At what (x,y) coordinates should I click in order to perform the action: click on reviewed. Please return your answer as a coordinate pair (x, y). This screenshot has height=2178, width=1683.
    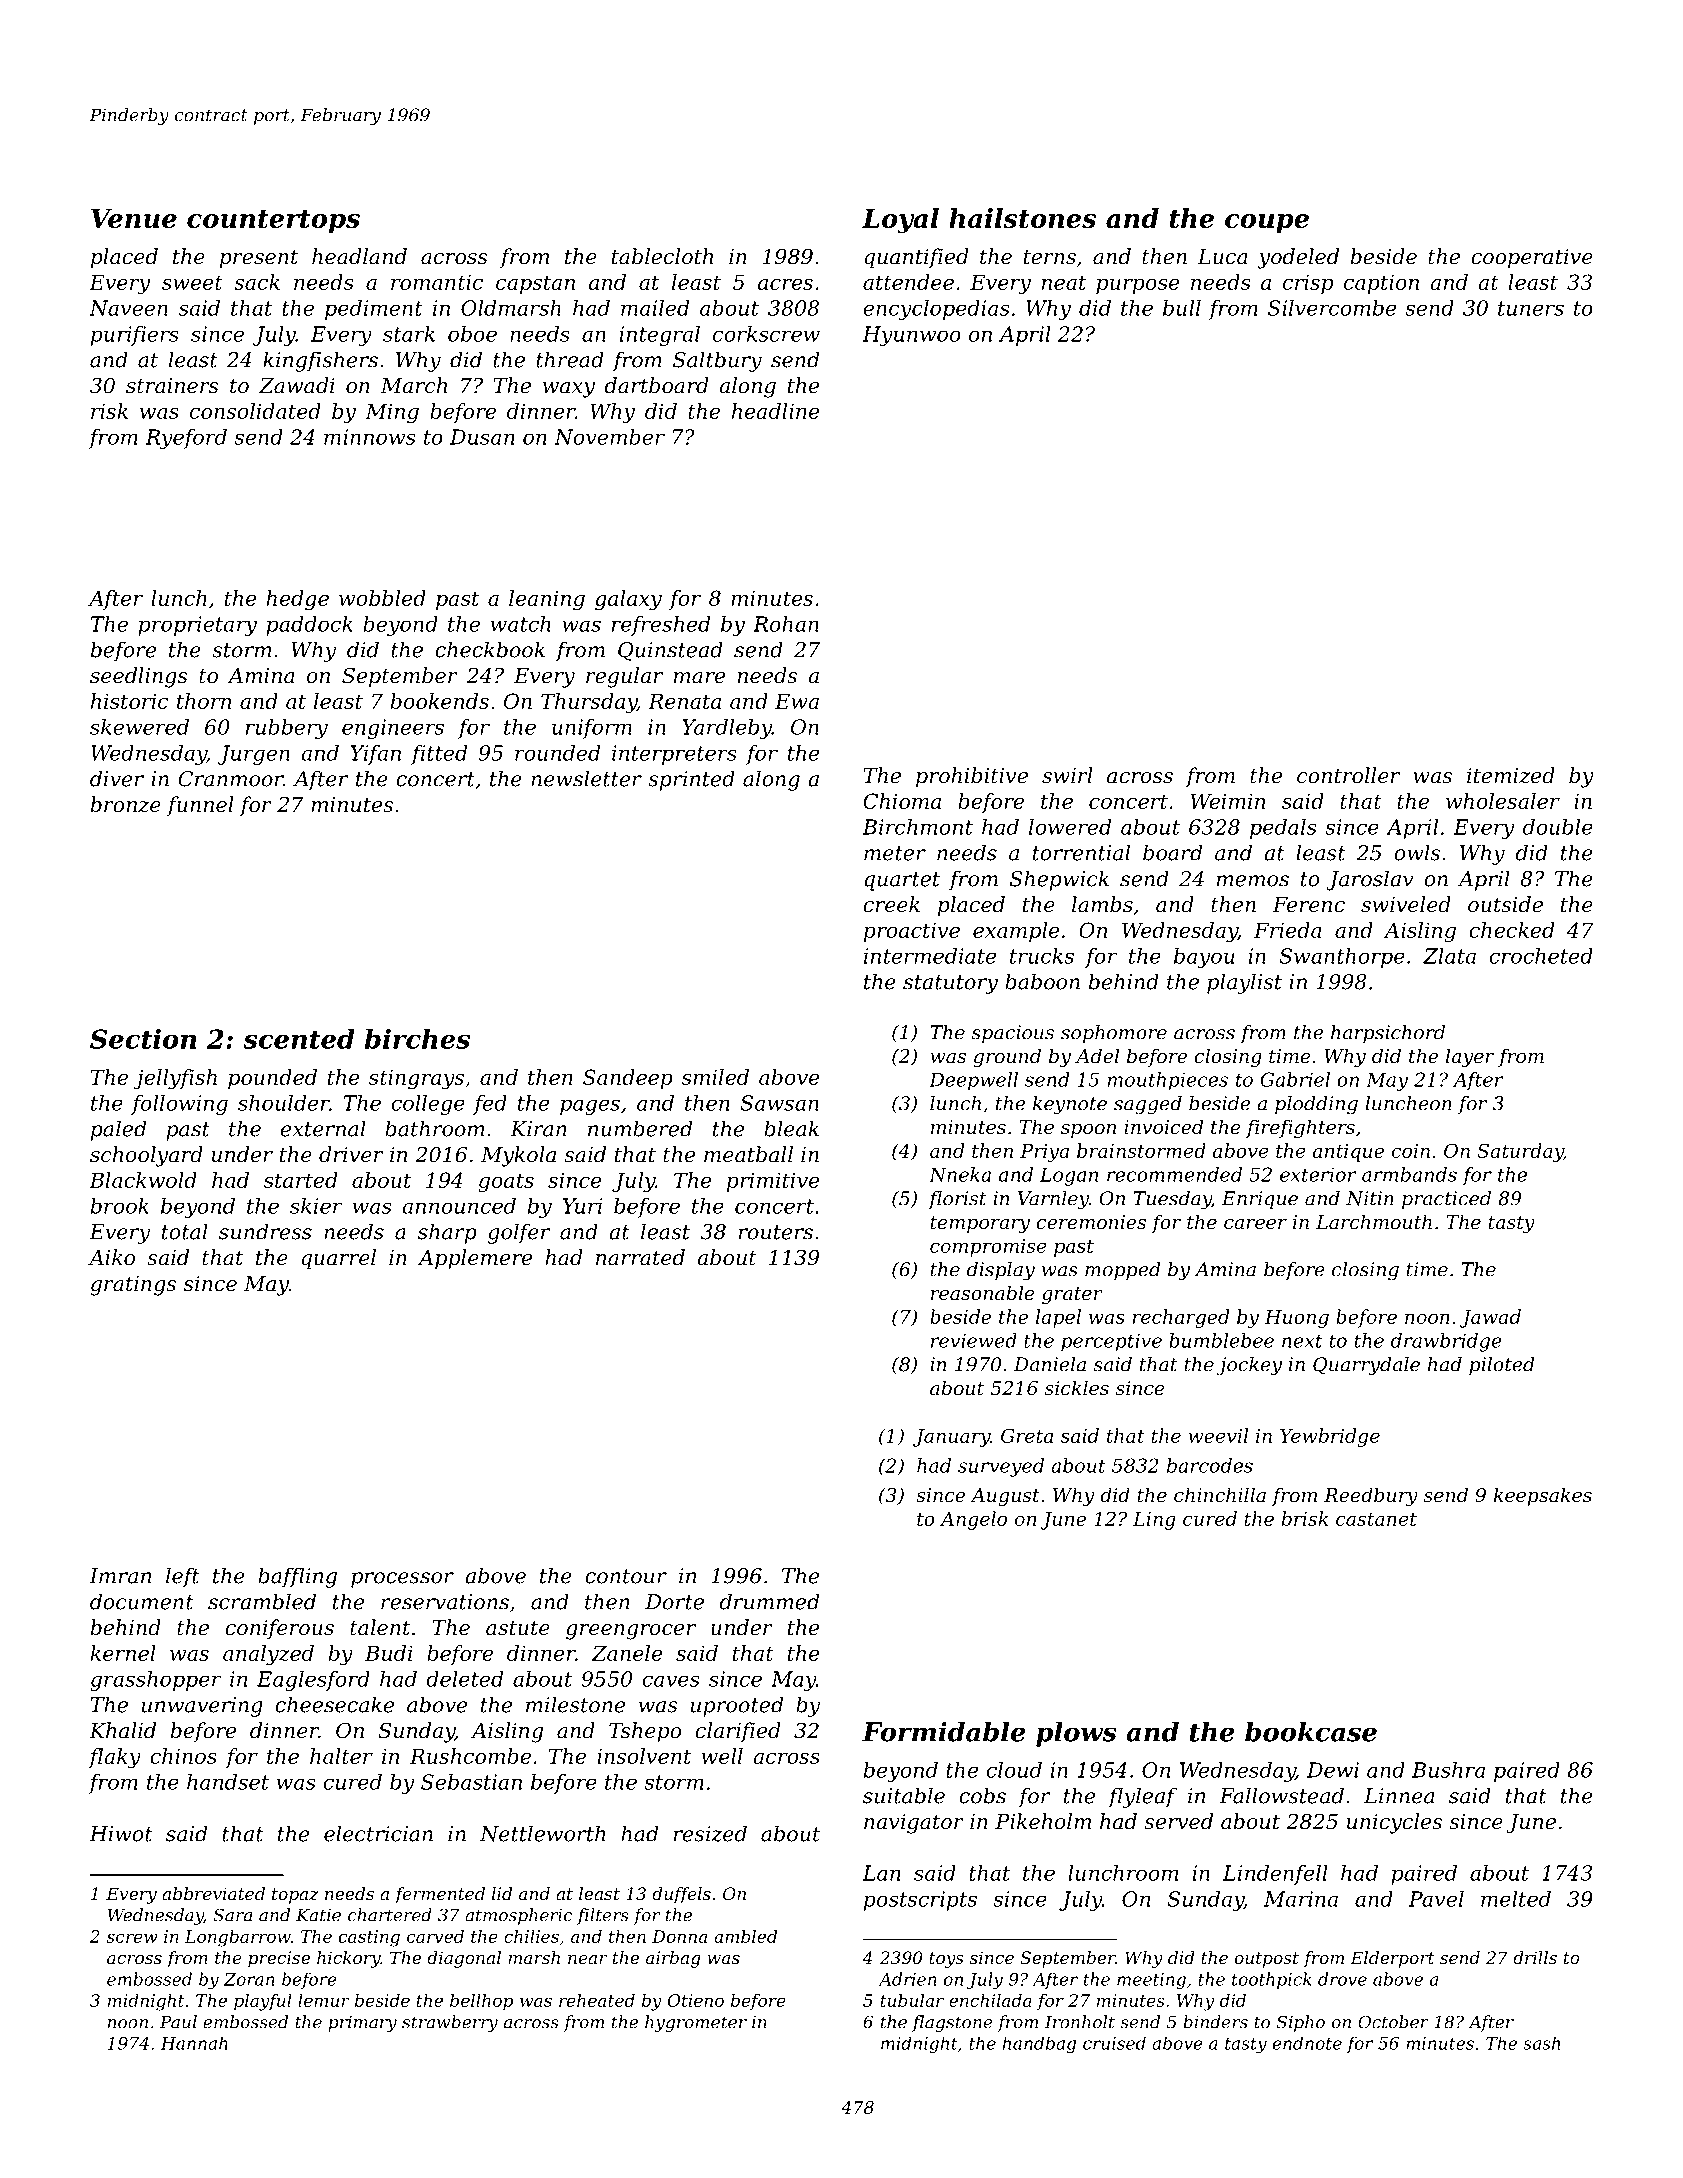
    Looking at the image, I should click on (974, 1340).
